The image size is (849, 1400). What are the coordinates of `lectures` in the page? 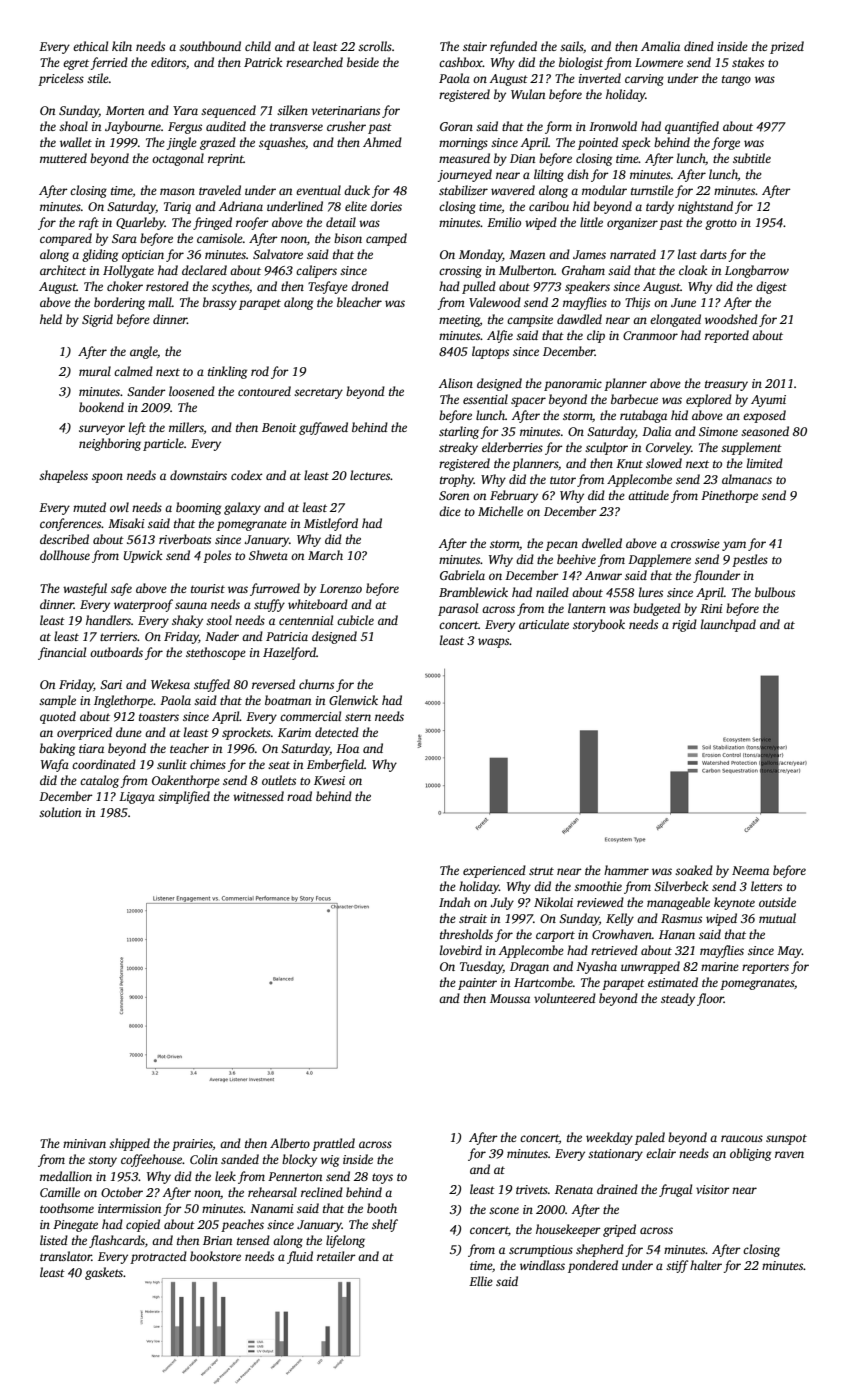 It's located at (370, 475).
